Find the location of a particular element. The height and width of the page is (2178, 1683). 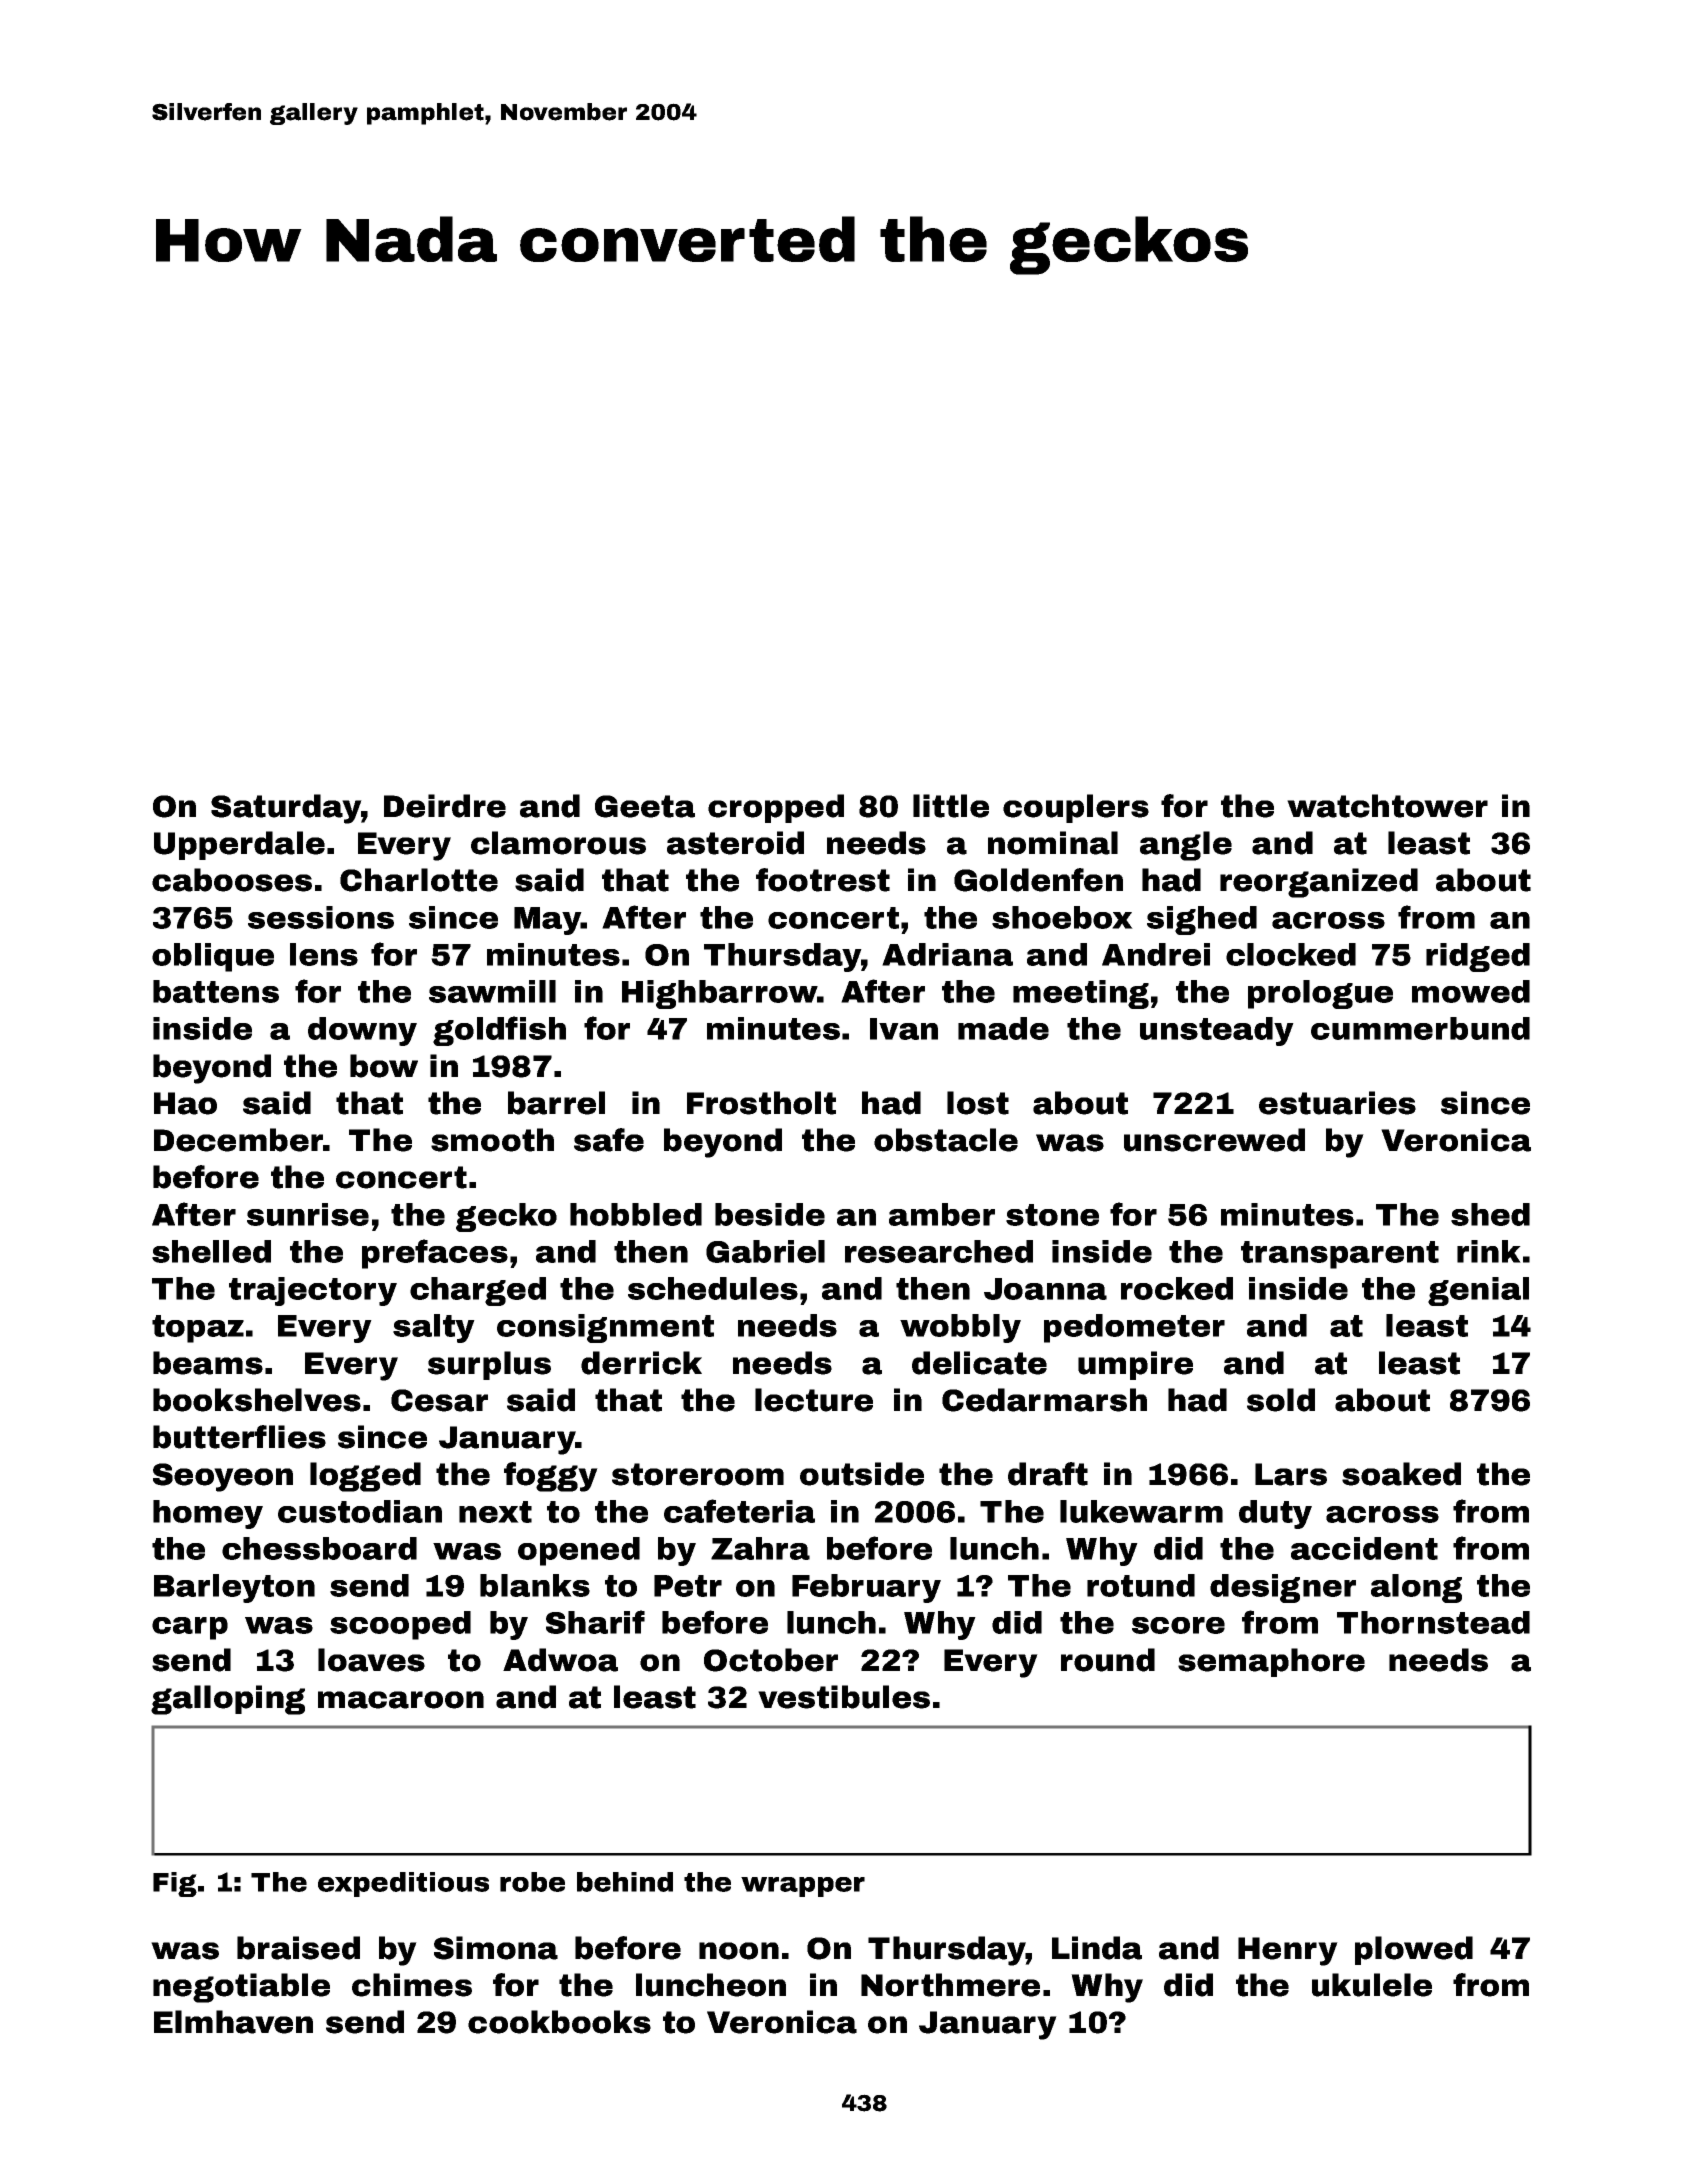

behind is located at coordinates (625, 1882).
